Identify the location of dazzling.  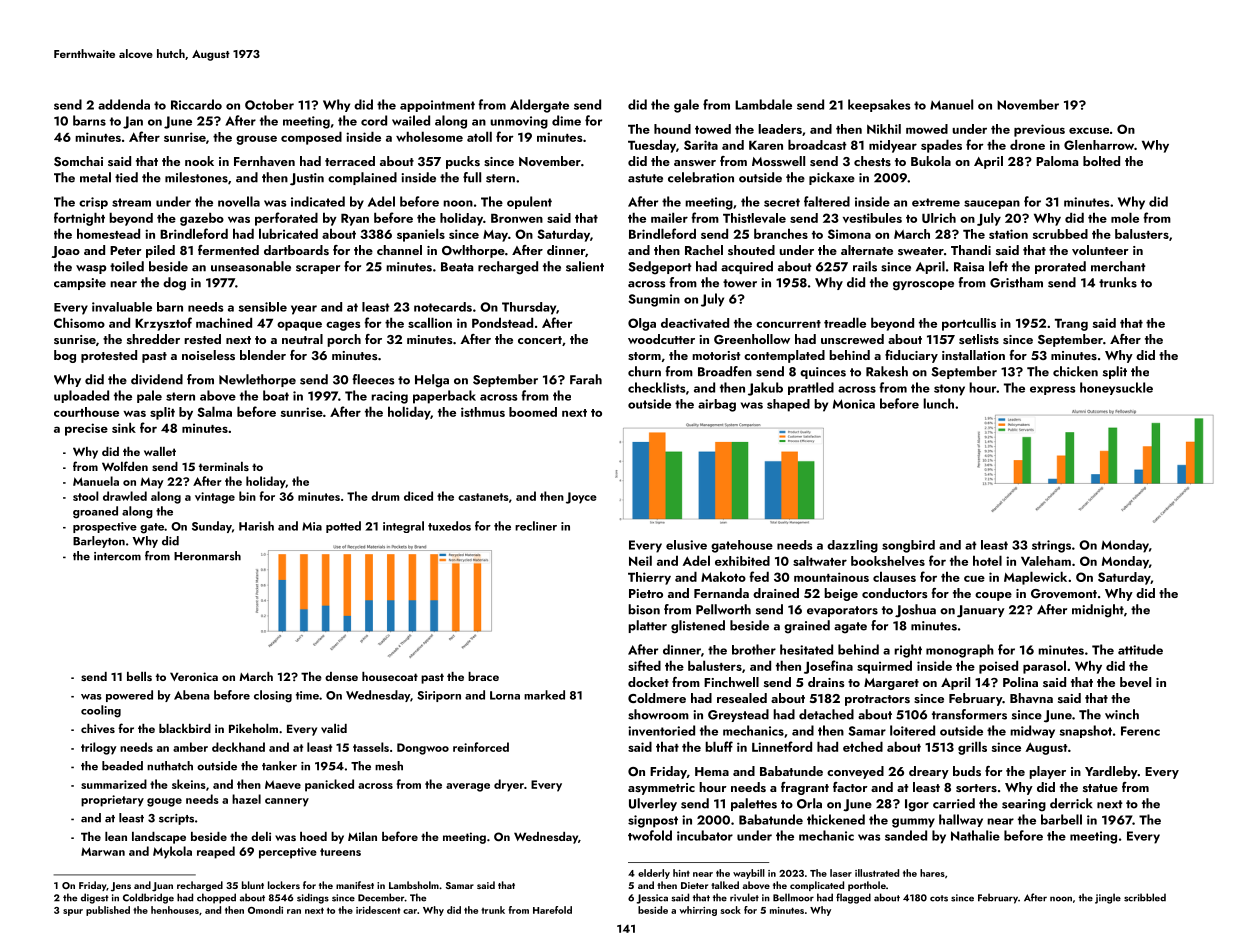
(852, 546).
